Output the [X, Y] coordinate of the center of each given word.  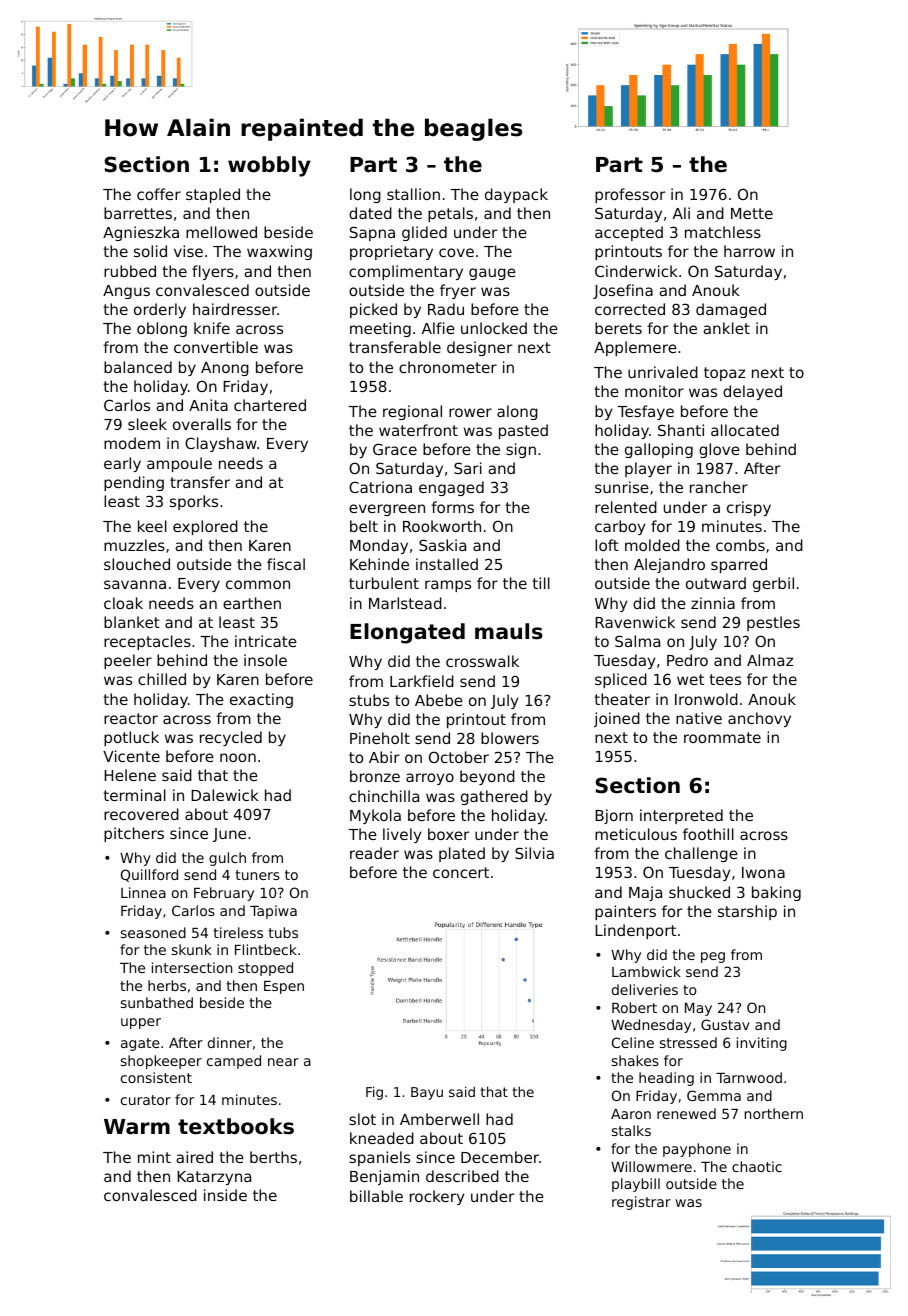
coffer [159, 194]
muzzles [134, 545]
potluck [131, 738]
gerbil [773, 584]
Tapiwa [273, 912]
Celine [633, 1042]
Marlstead [405, 603]
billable [376, 1196]
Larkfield [422, 681]
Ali [681, 213]
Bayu [427, 1093]
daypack [516, 195]
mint [154, 1157]
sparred [739, 565]
